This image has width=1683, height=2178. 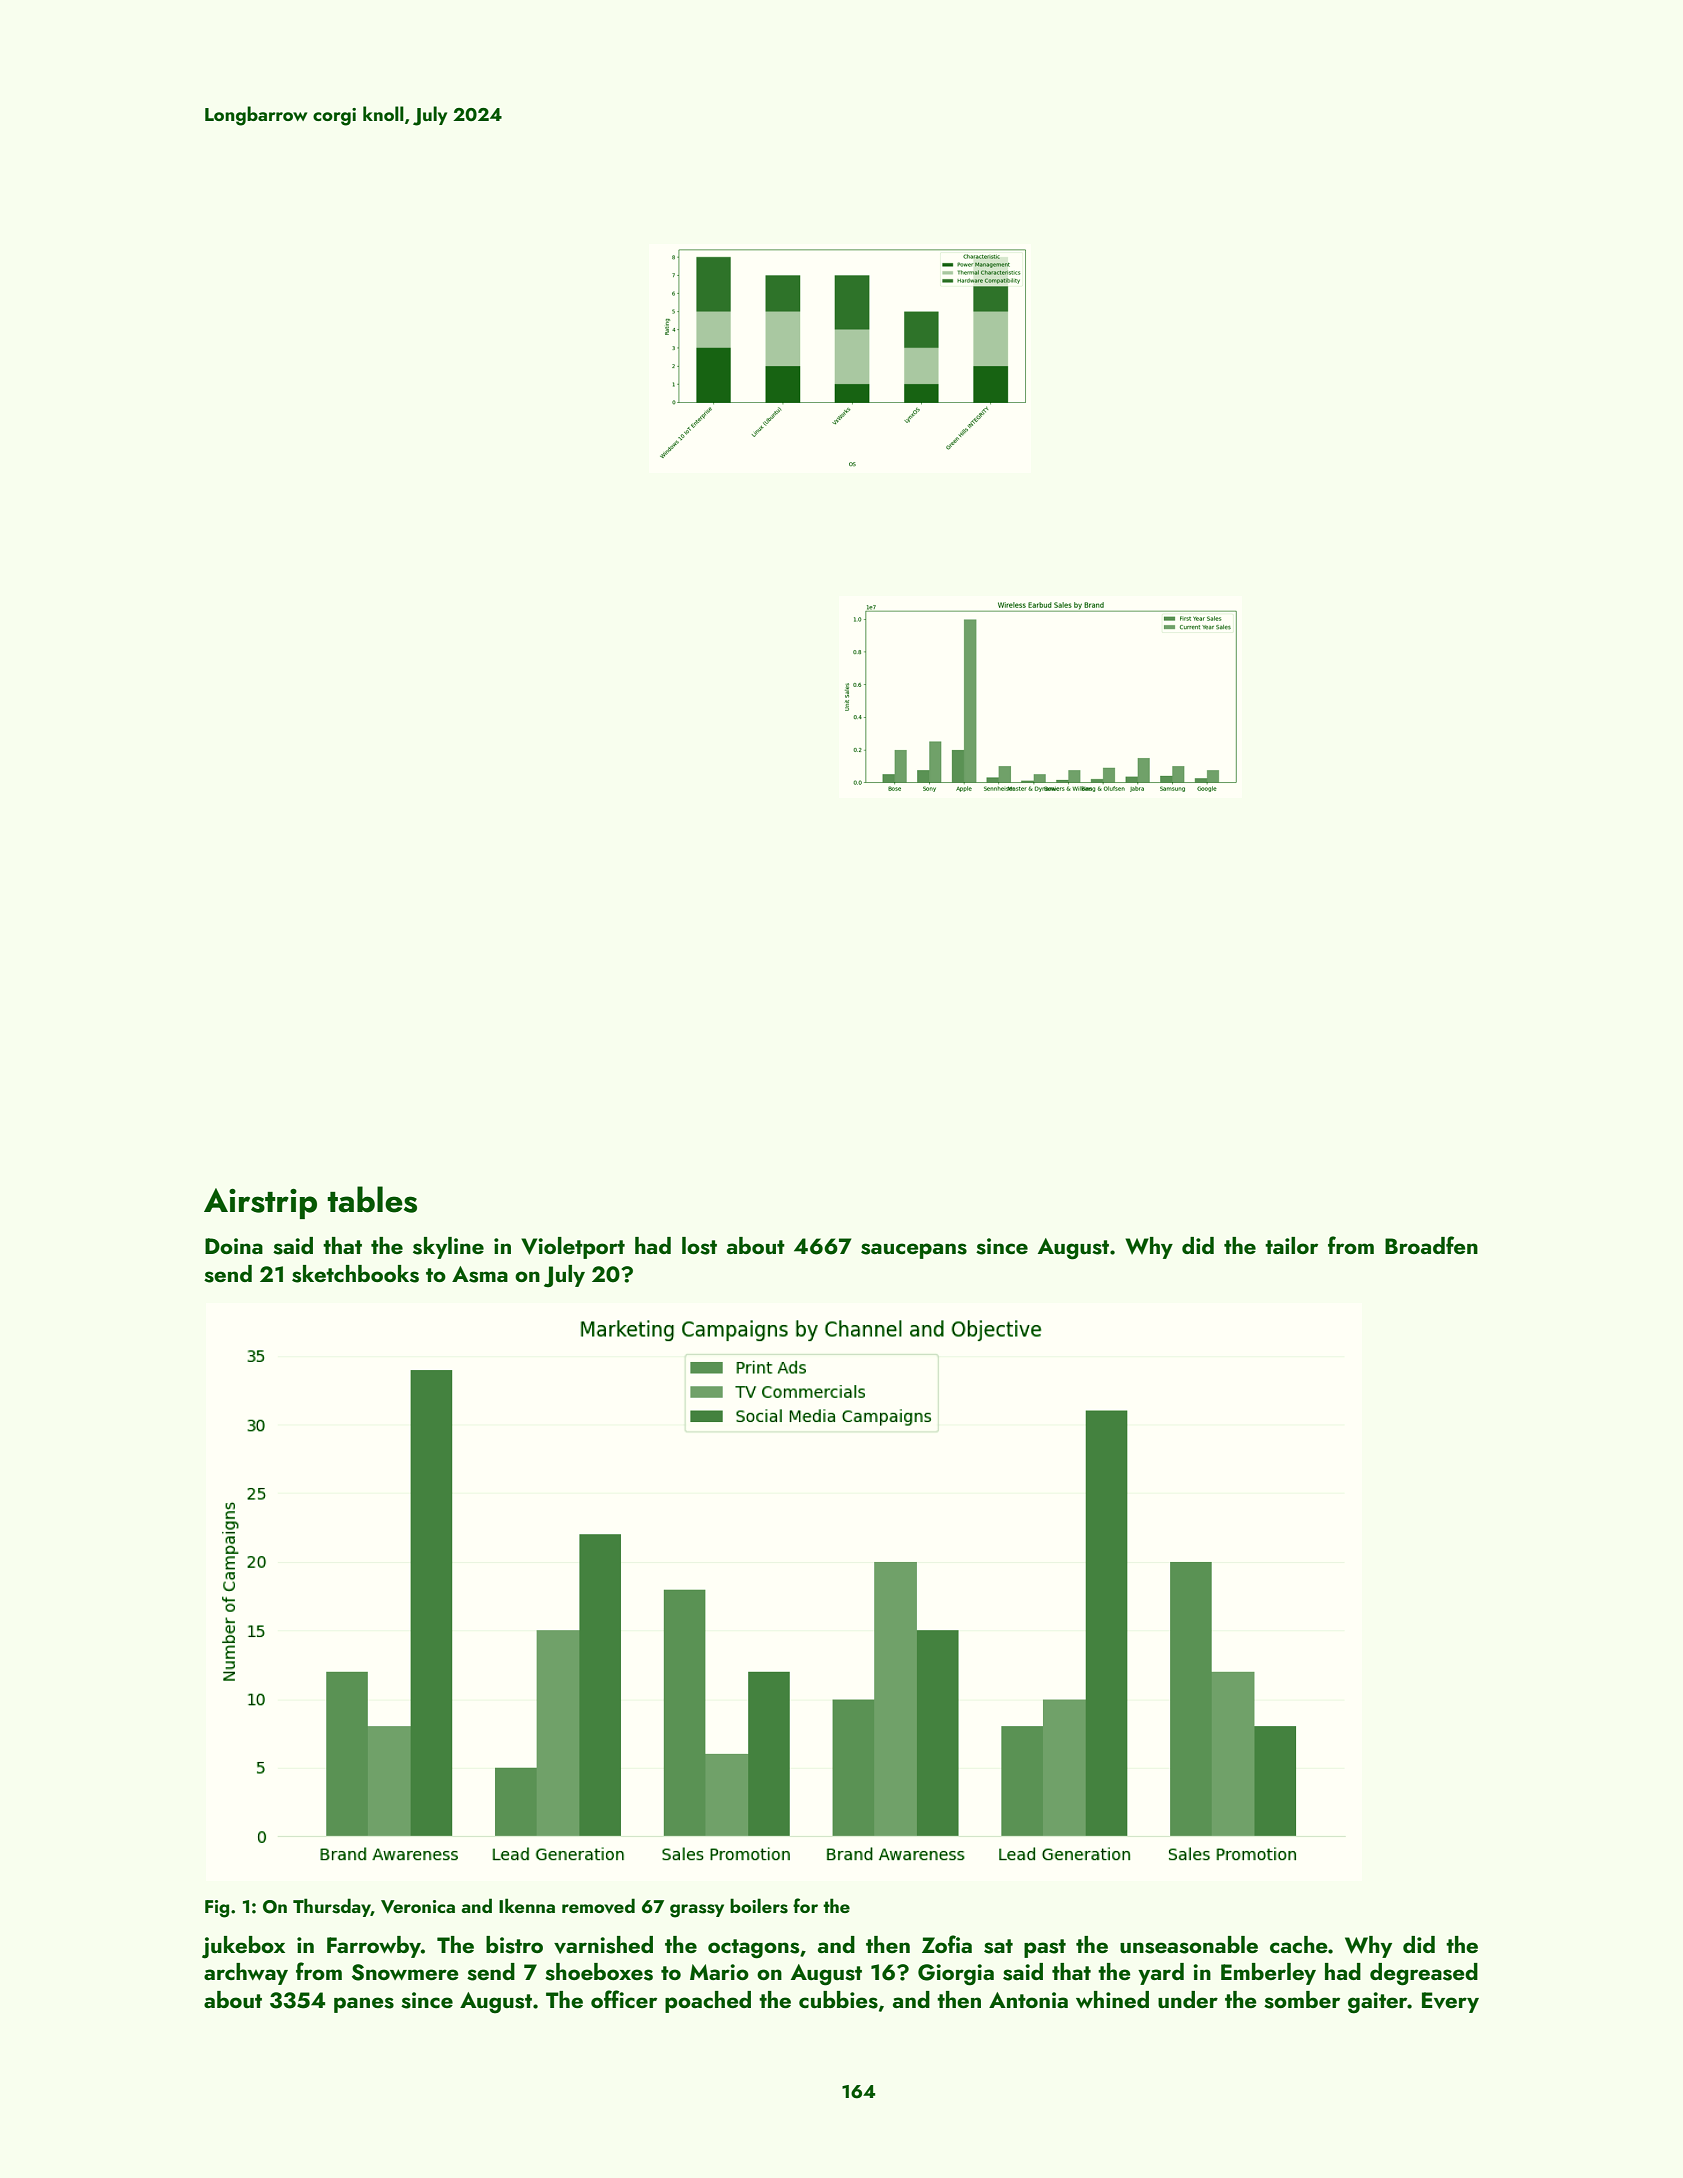 What do you see at coordinates (759, 1906) in the image?
I see `boilers` at bounding box center [759, 1906].
